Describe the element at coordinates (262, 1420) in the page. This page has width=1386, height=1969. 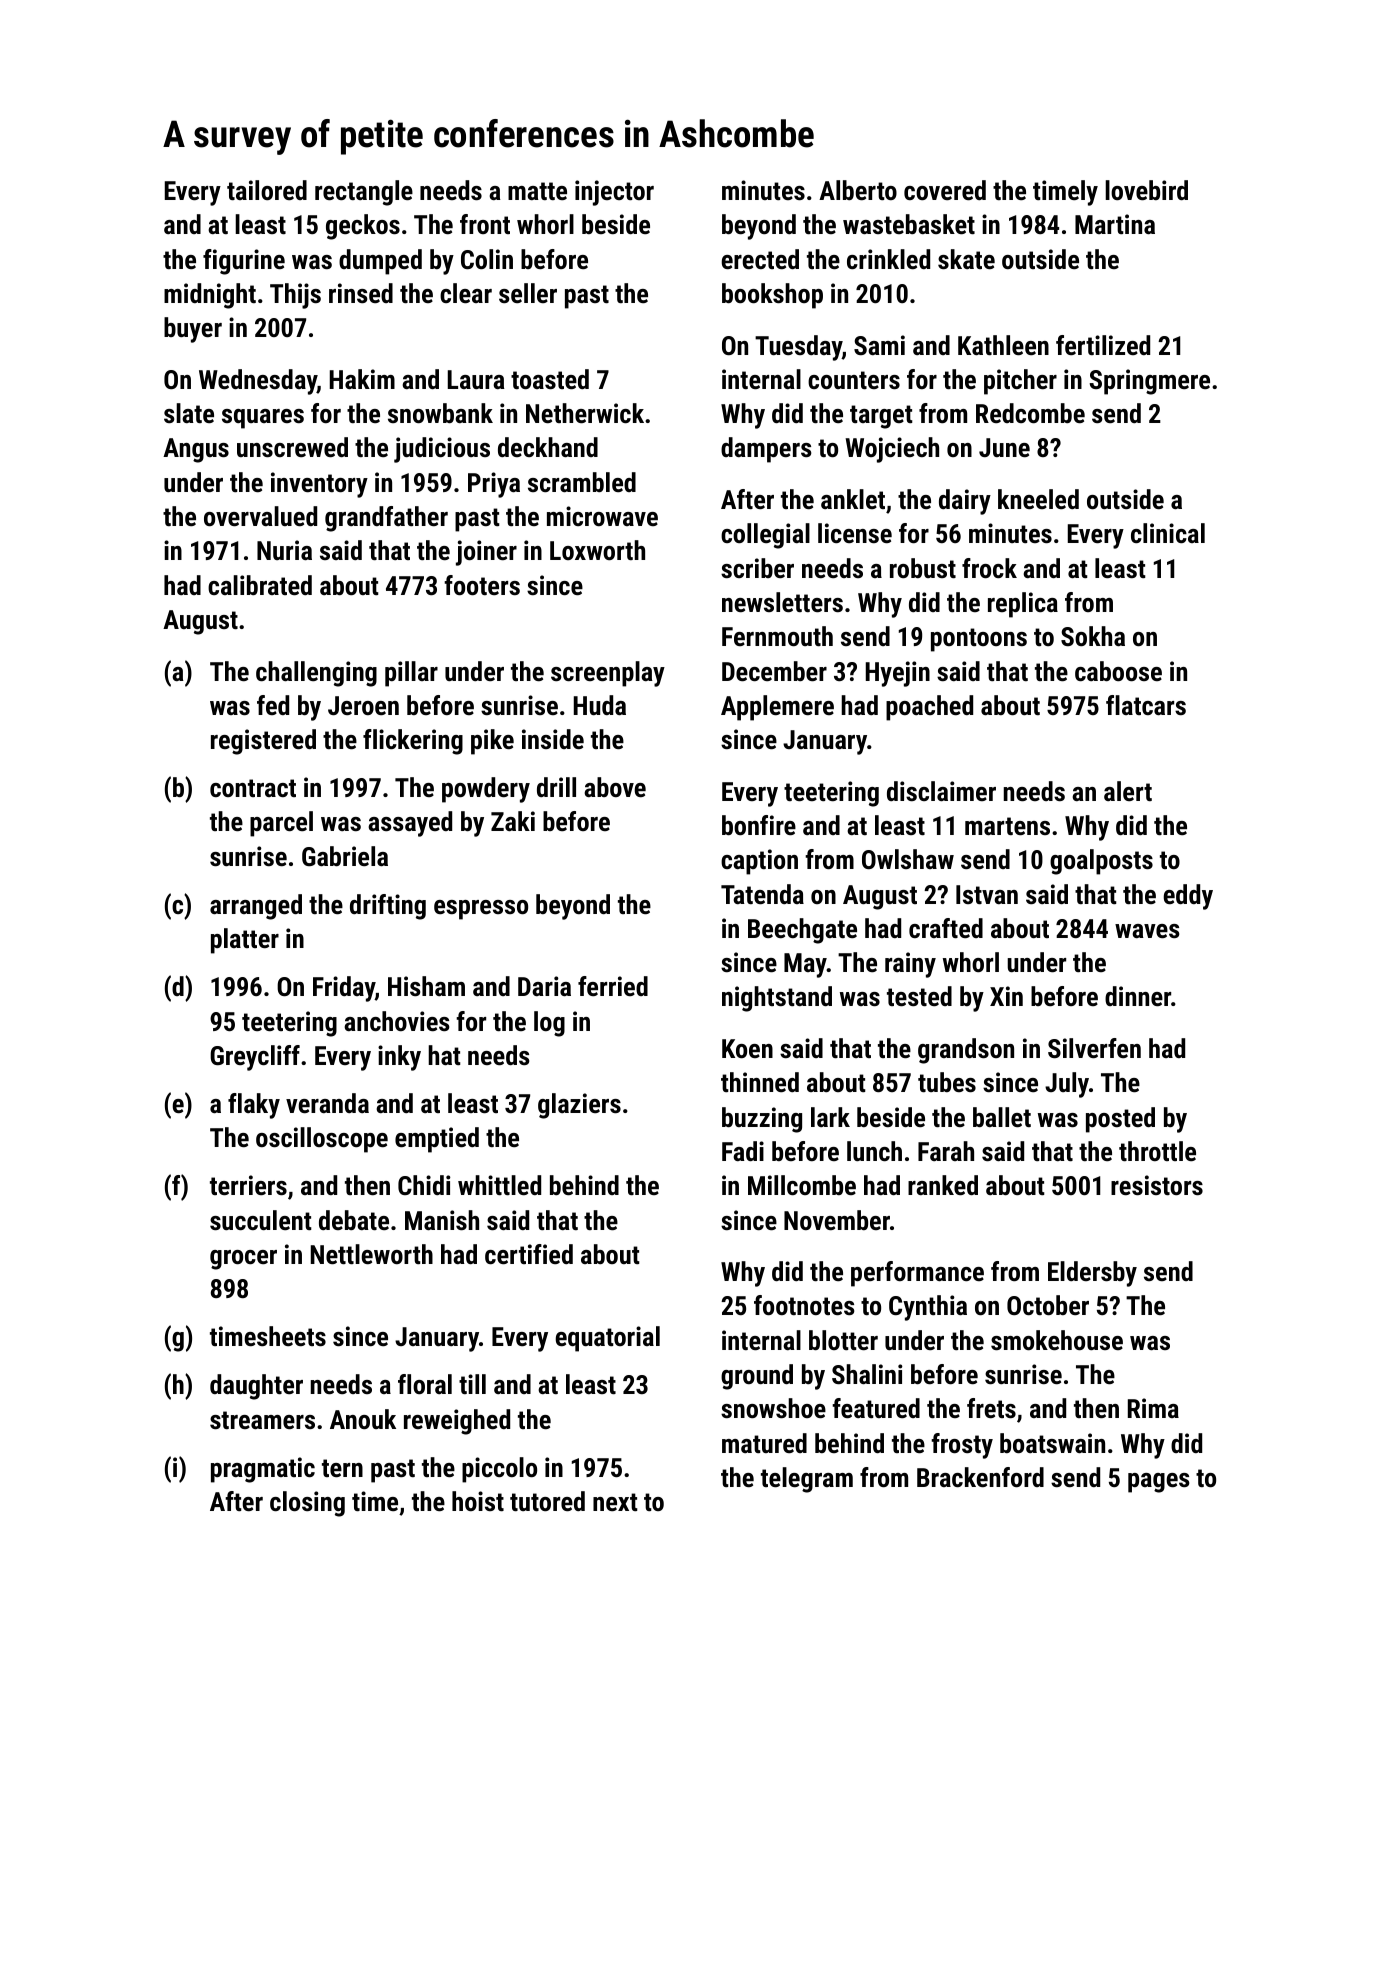
I see `streamers` at that location.
